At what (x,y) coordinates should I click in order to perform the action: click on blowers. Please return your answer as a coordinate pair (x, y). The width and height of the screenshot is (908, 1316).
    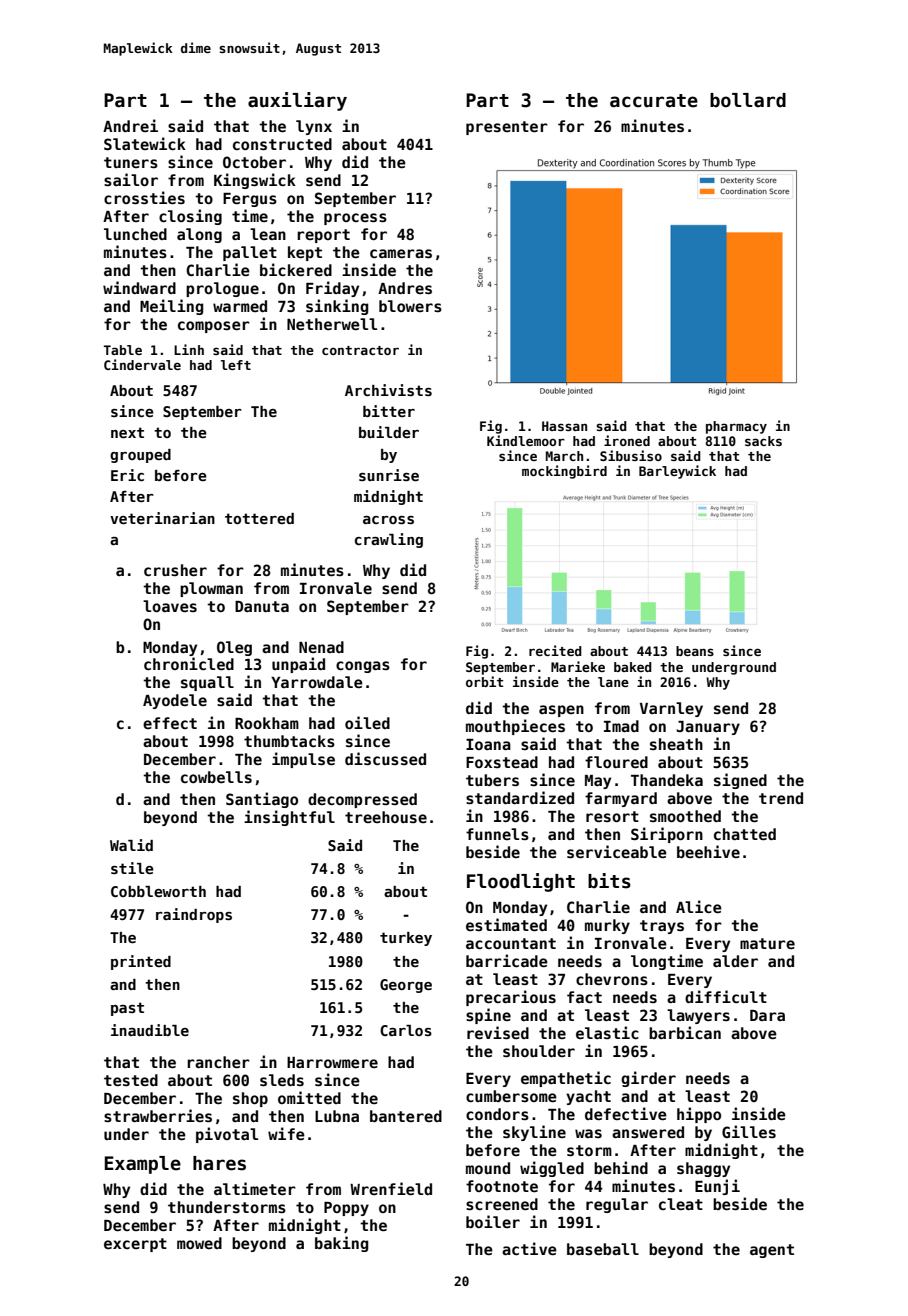
    Looking at the image, I should click on (410, 306).
